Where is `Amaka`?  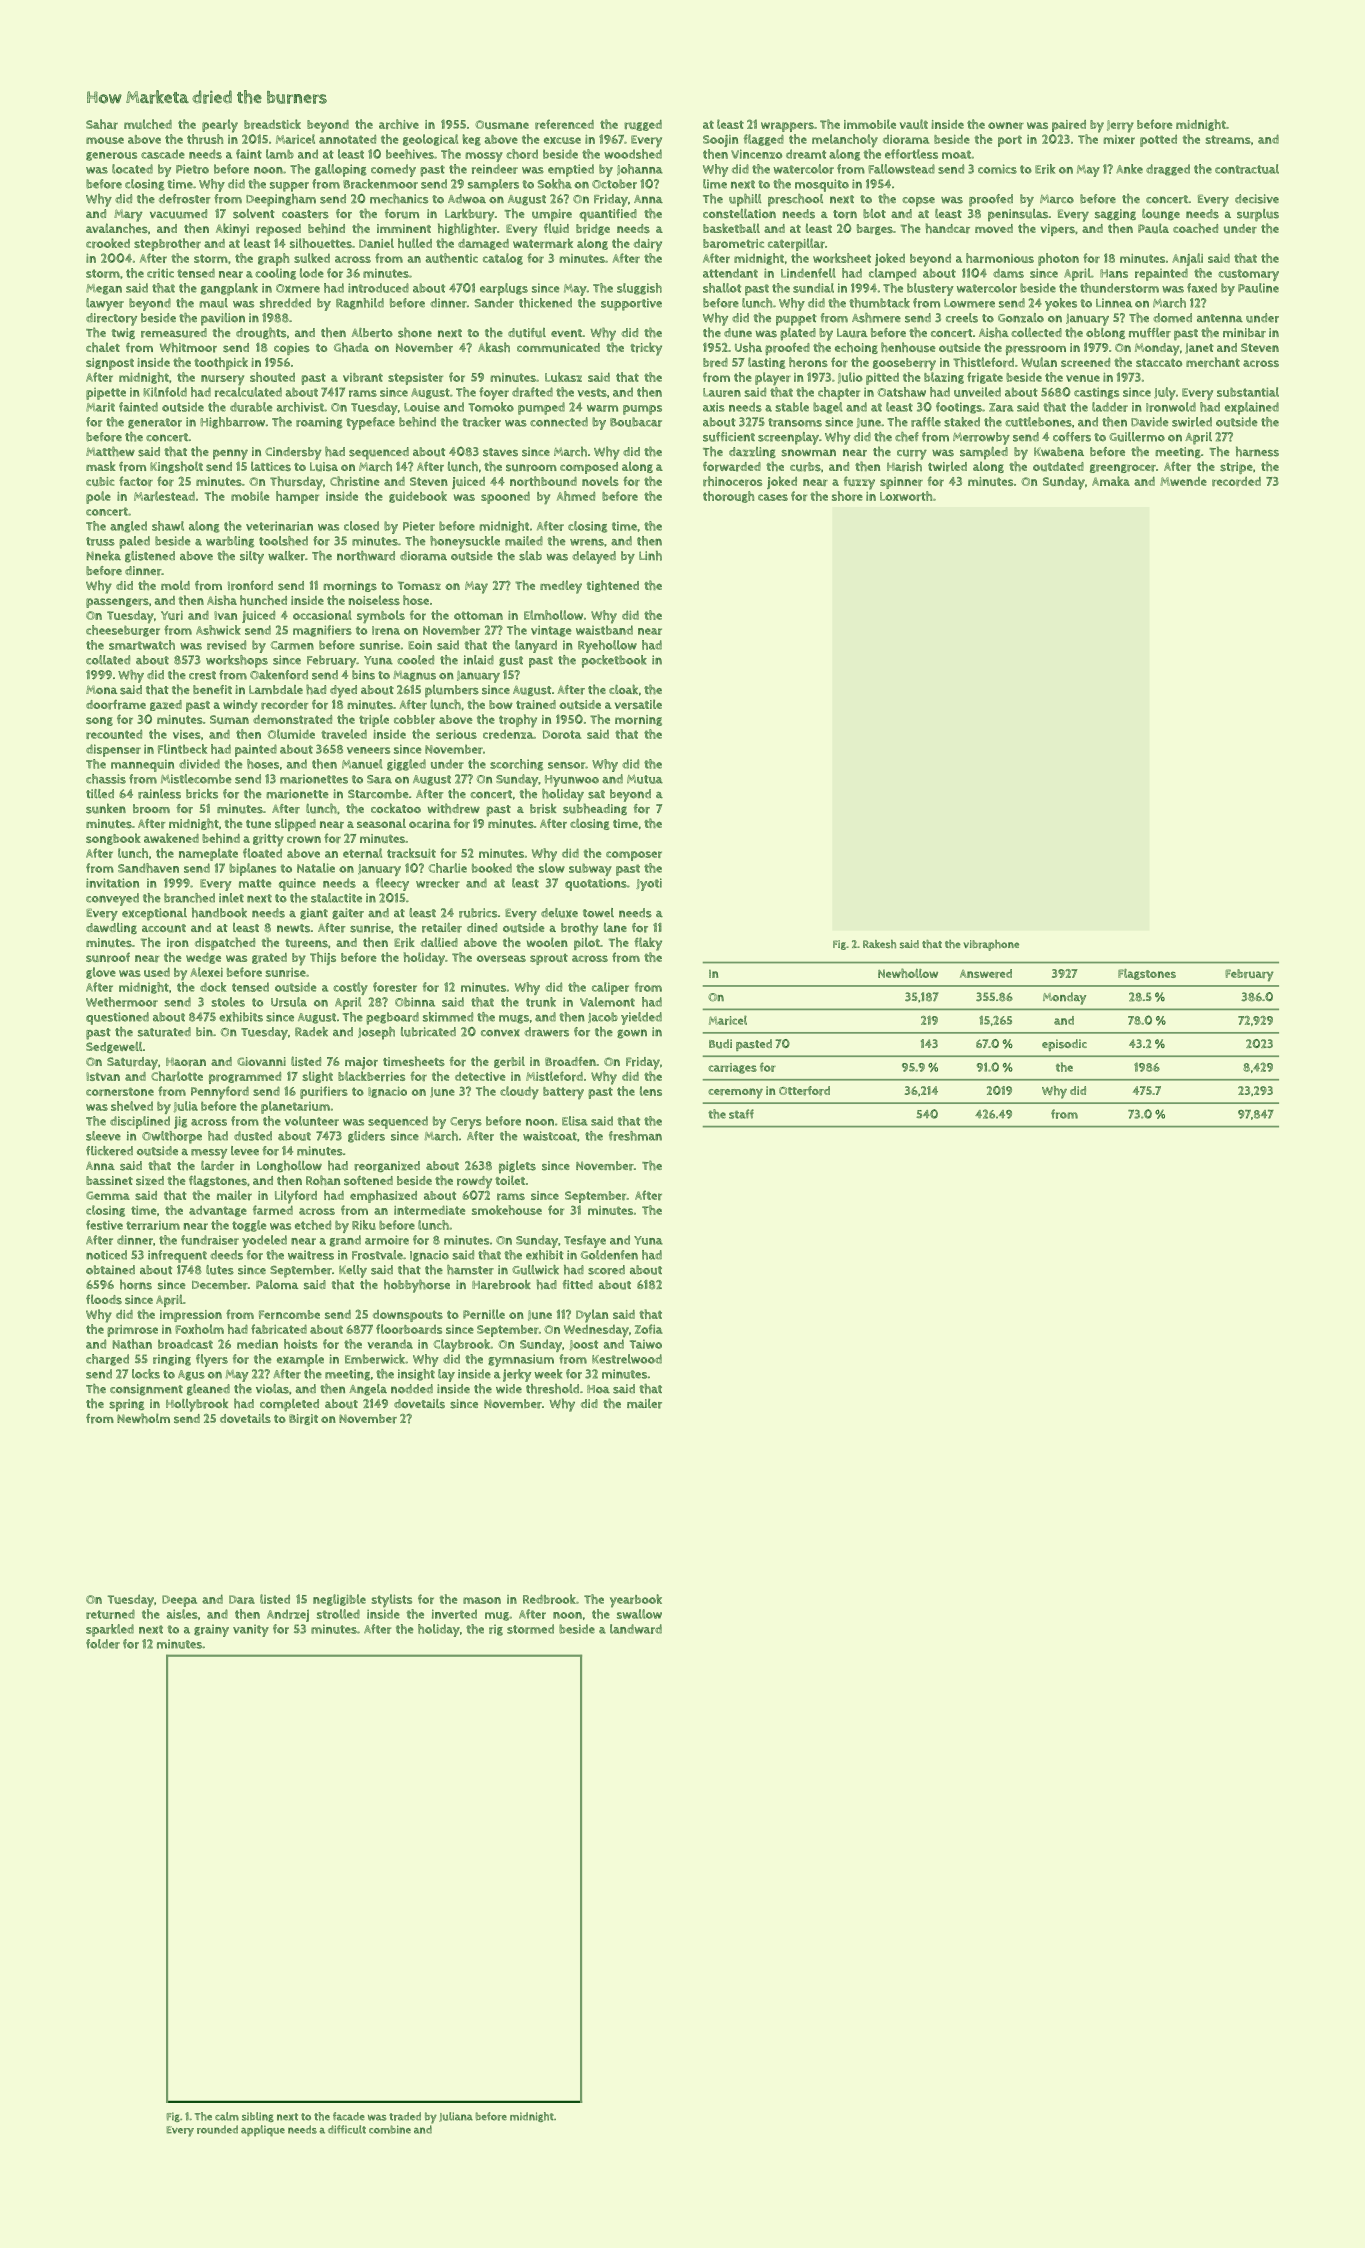
Amaka is located at coordinates (1111, 481).
